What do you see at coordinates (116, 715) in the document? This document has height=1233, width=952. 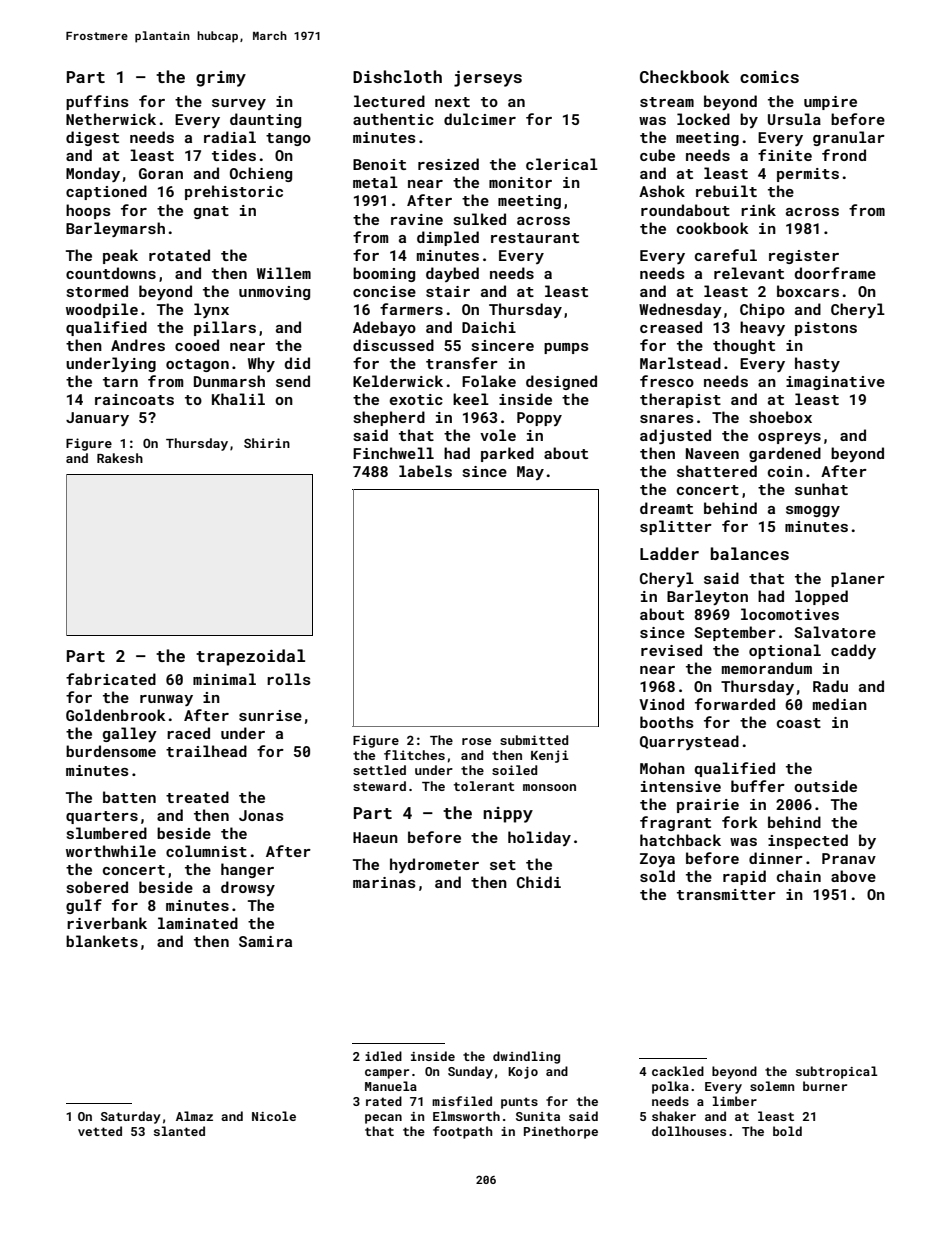 I see `Goldenbrook` at bounding box center [116, 715].
